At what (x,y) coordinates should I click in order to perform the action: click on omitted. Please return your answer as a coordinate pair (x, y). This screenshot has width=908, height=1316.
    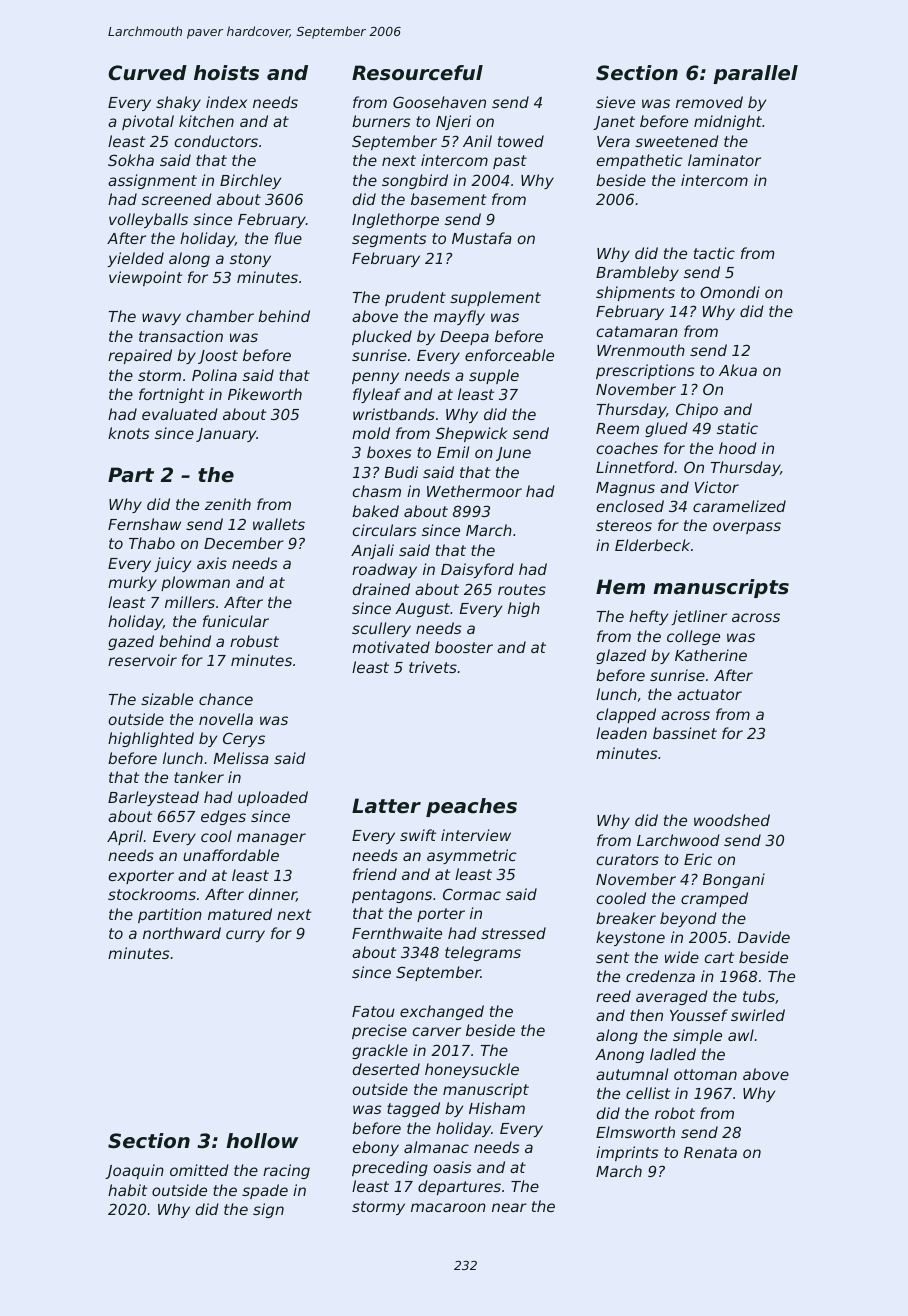
    Looking at the image, I should click on (199, 1170).
